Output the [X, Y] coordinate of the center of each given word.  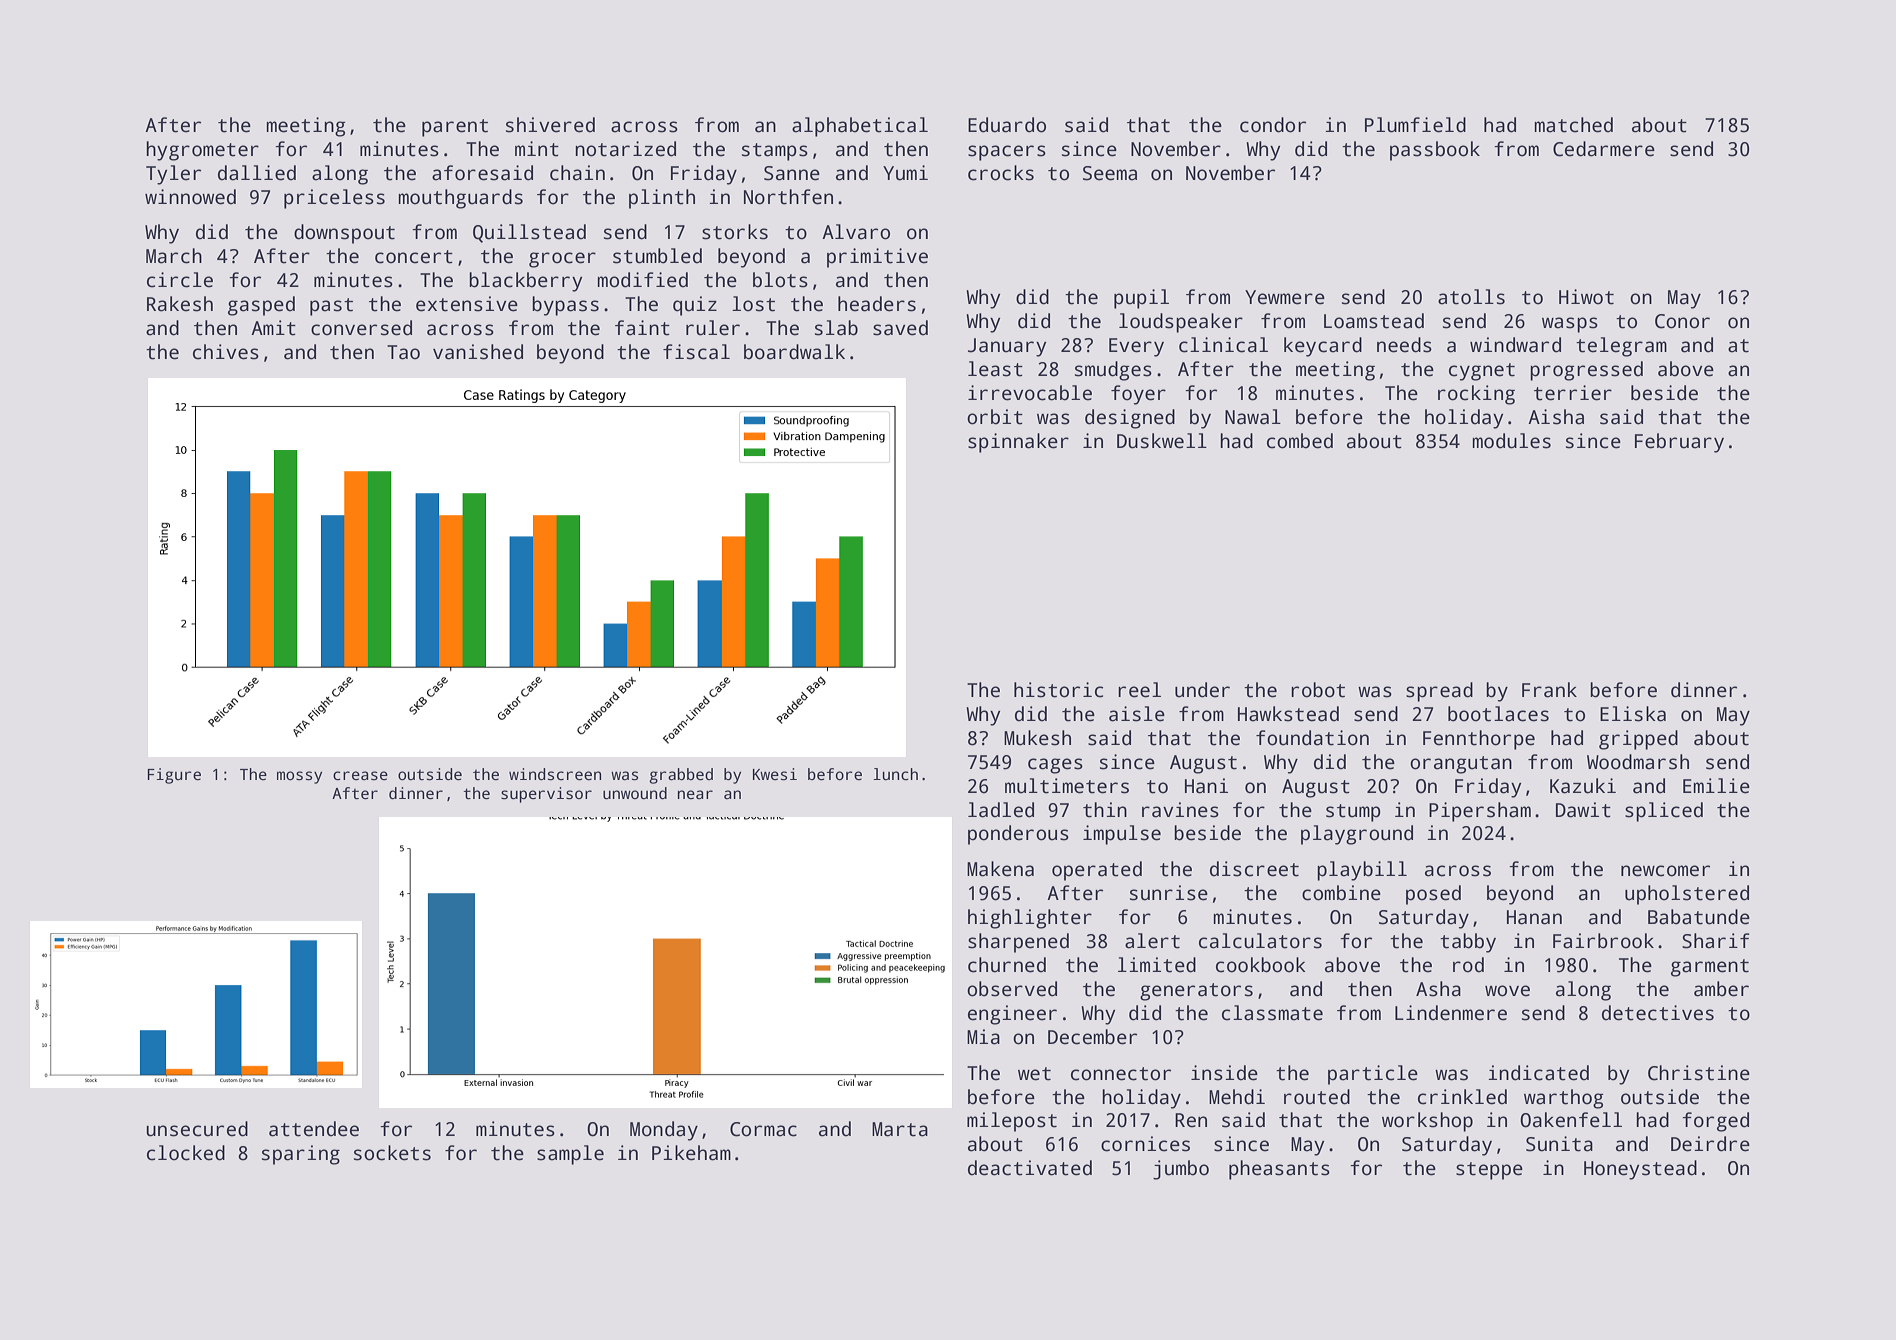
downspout [344, 234]
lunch [895, 774]
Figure [174, 776]
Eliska [1633, 714]
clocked [186, 1153]
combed [1300, 441]
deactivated [1030, 1168]
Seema [1110, 173]
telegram [1621, 347]
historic [1058, 690]
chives [226, 352]
